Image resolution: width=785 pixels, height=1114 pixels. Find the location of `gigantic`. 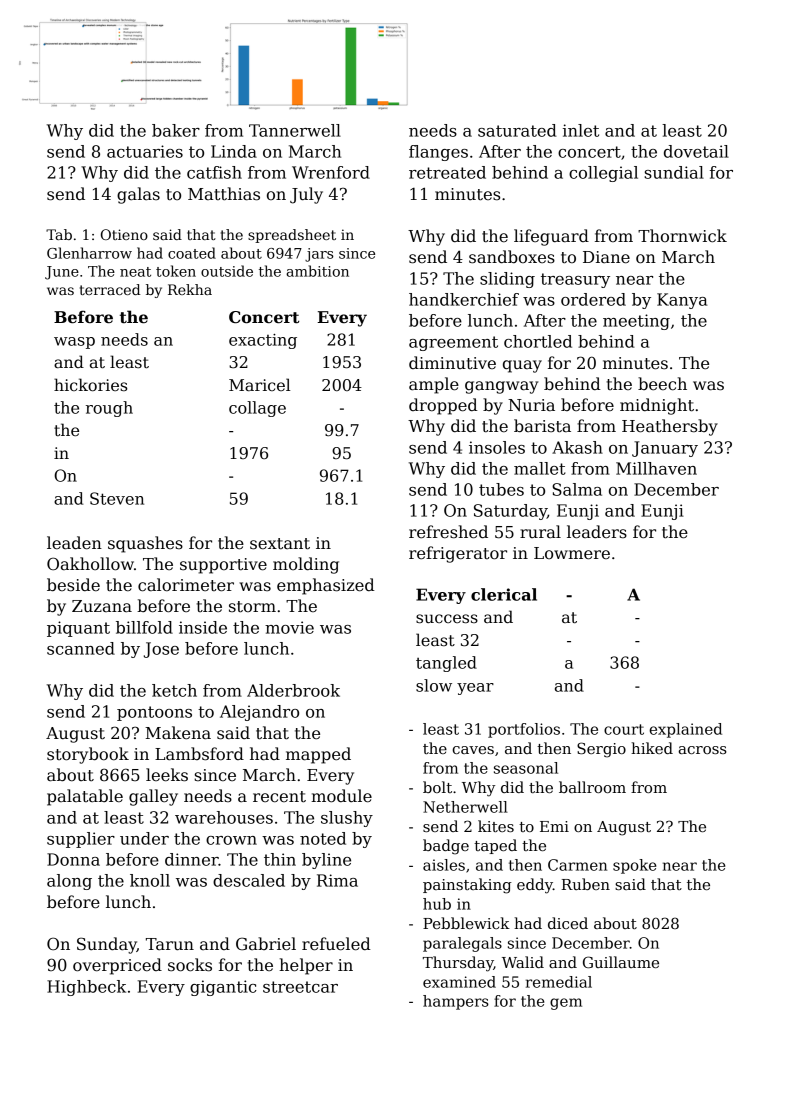

gigantic is located at coordinates (223, 988).
